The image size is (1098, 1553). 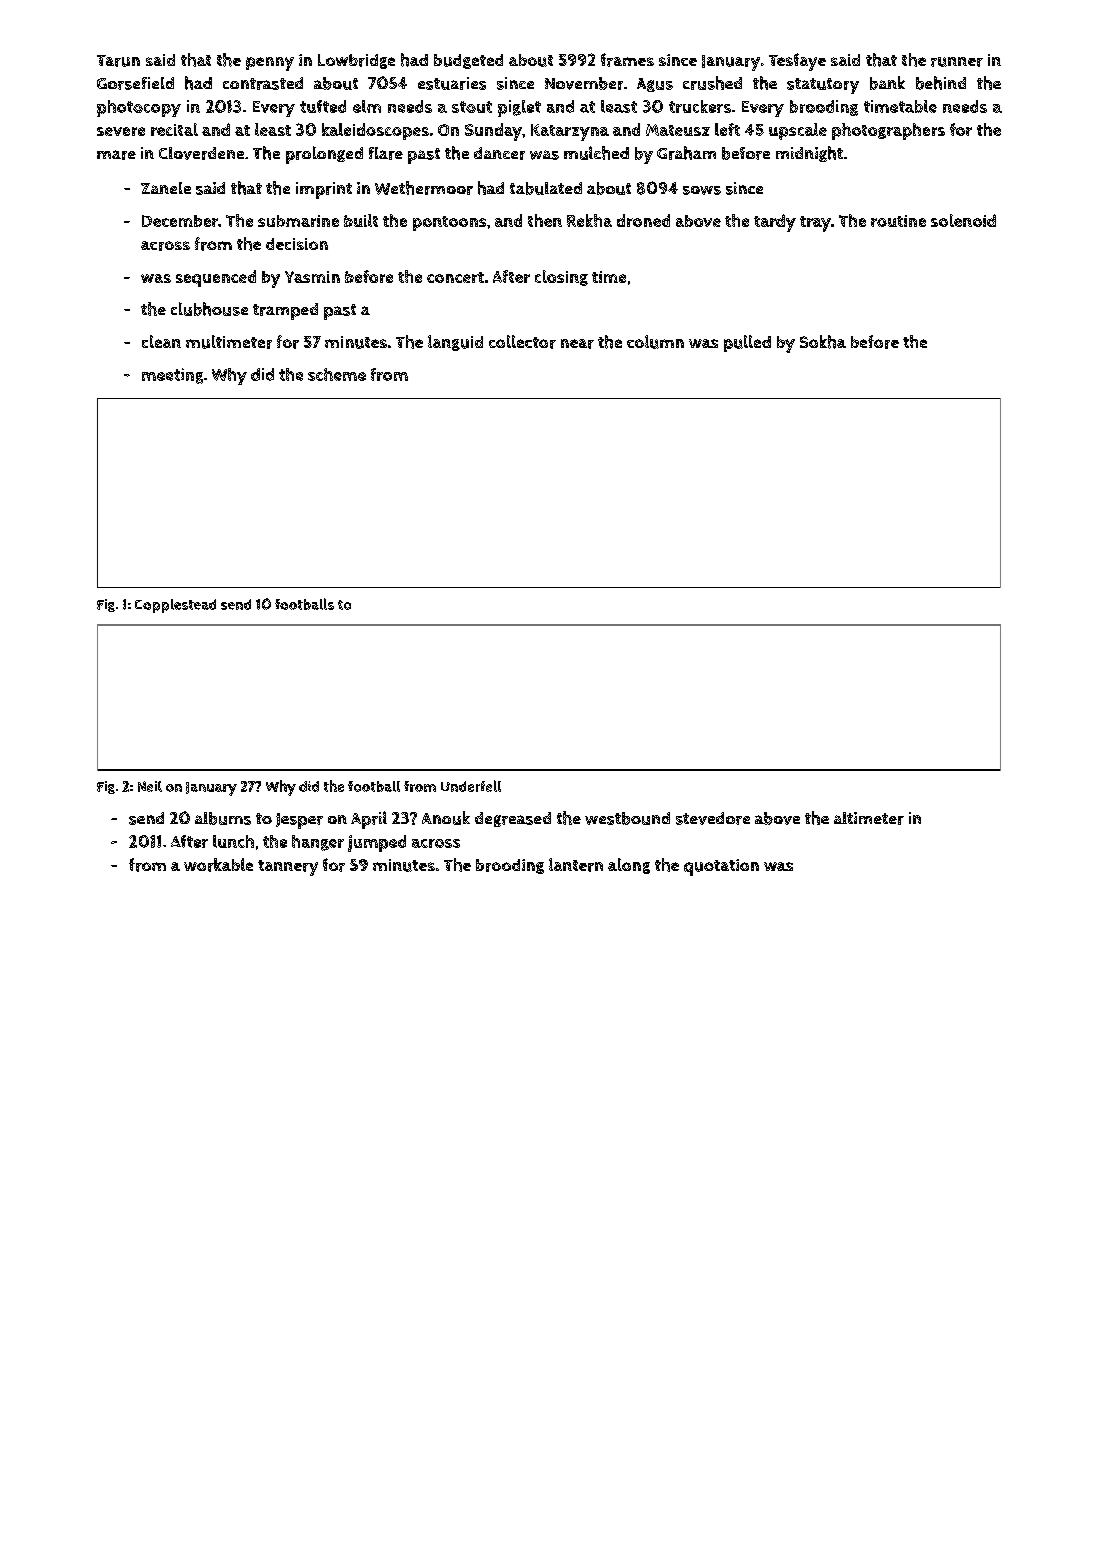 I want to click on near, so click(x=577, y=344).
